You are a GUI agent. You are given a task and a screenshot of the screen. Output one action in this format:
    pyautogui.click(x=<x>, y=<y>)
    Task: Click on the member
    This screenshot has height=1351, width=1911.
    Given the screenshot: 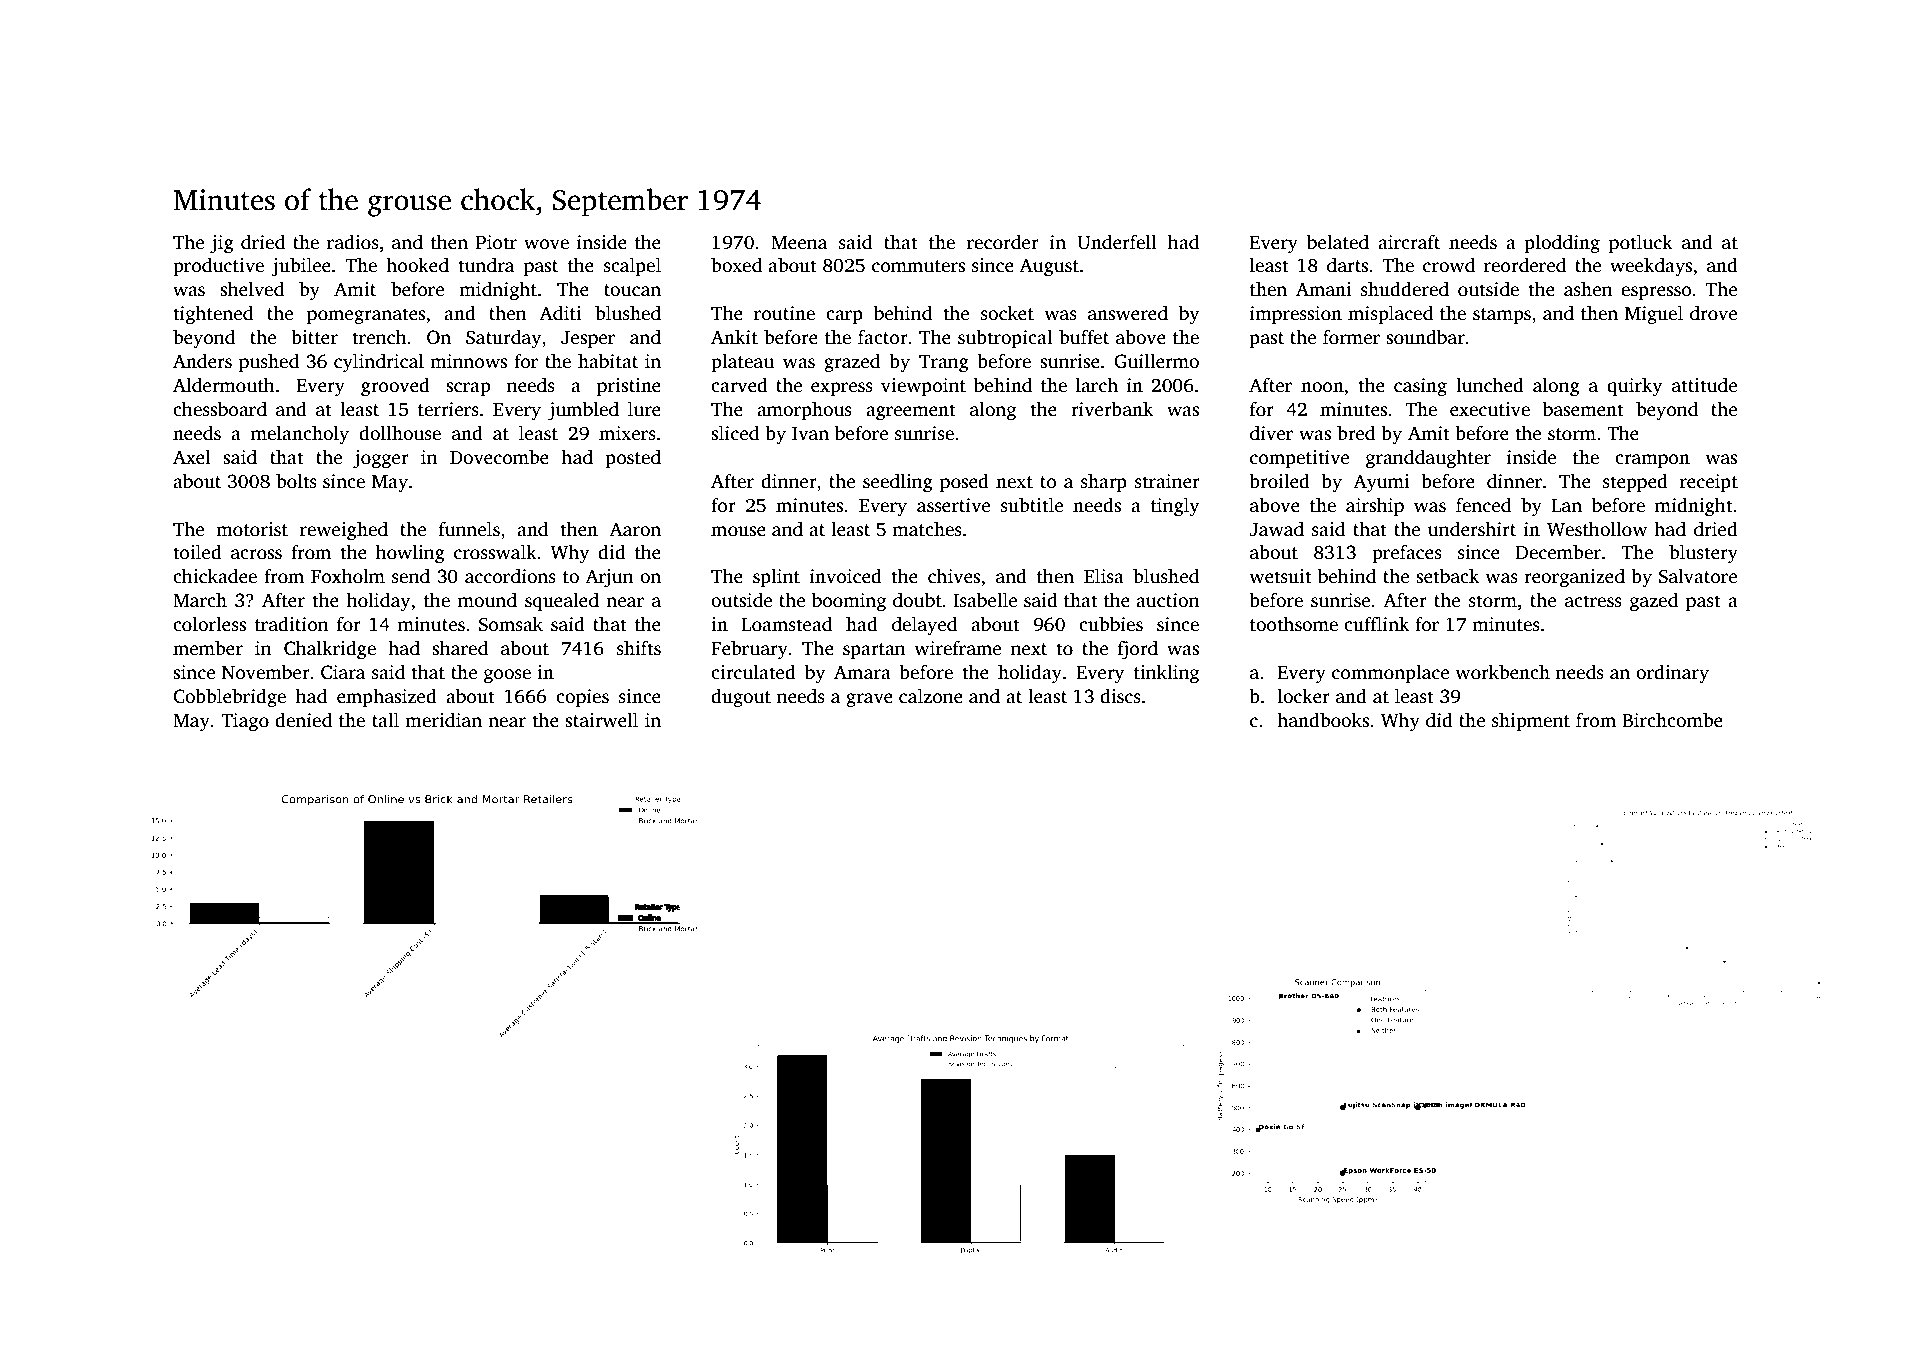 What is the action you would take?
    pyautogui.click(x=208, y=648)
